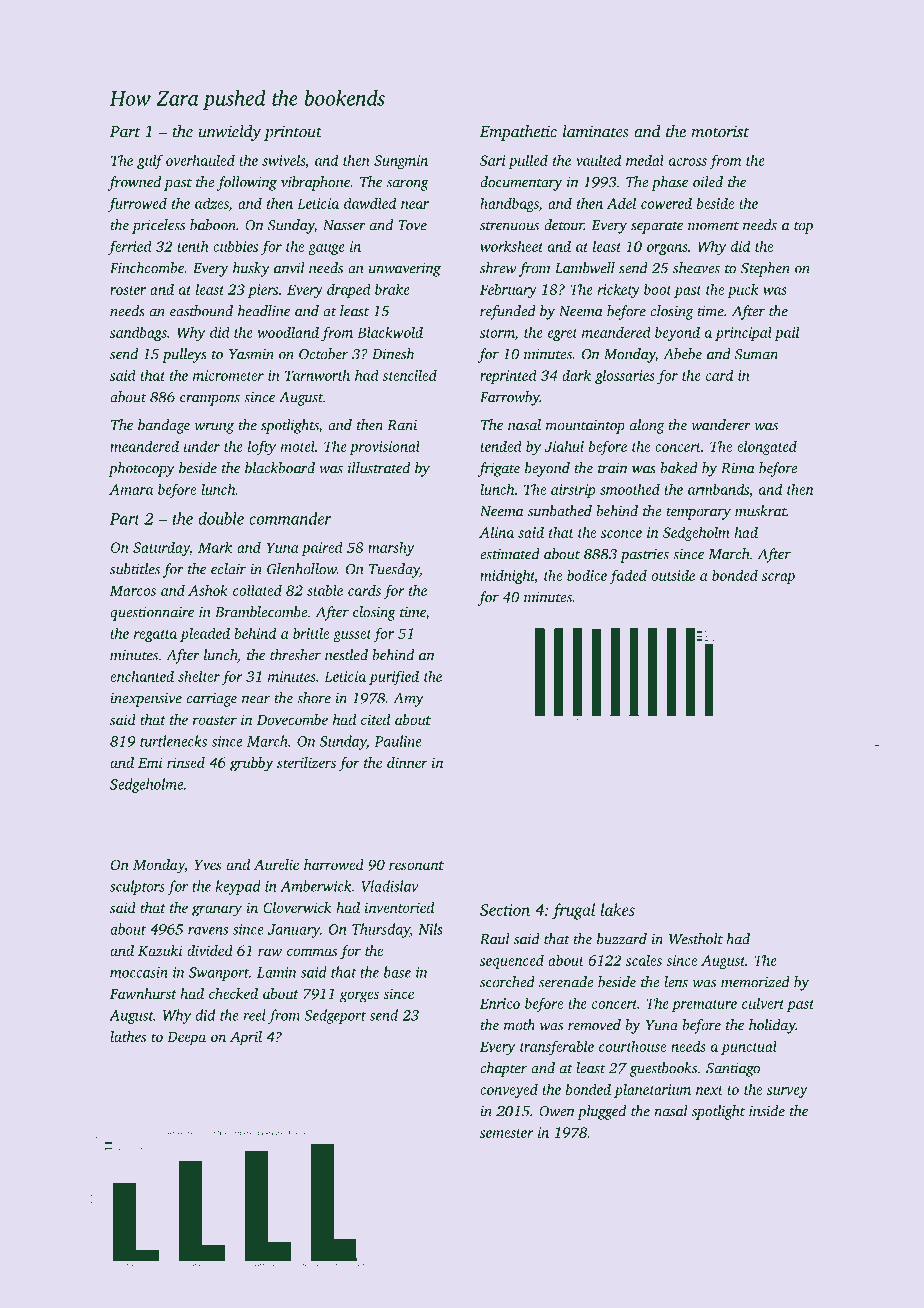  Describe the element at coordinates (137, 887) in the screenshot. I see `sculptors` at that location.
